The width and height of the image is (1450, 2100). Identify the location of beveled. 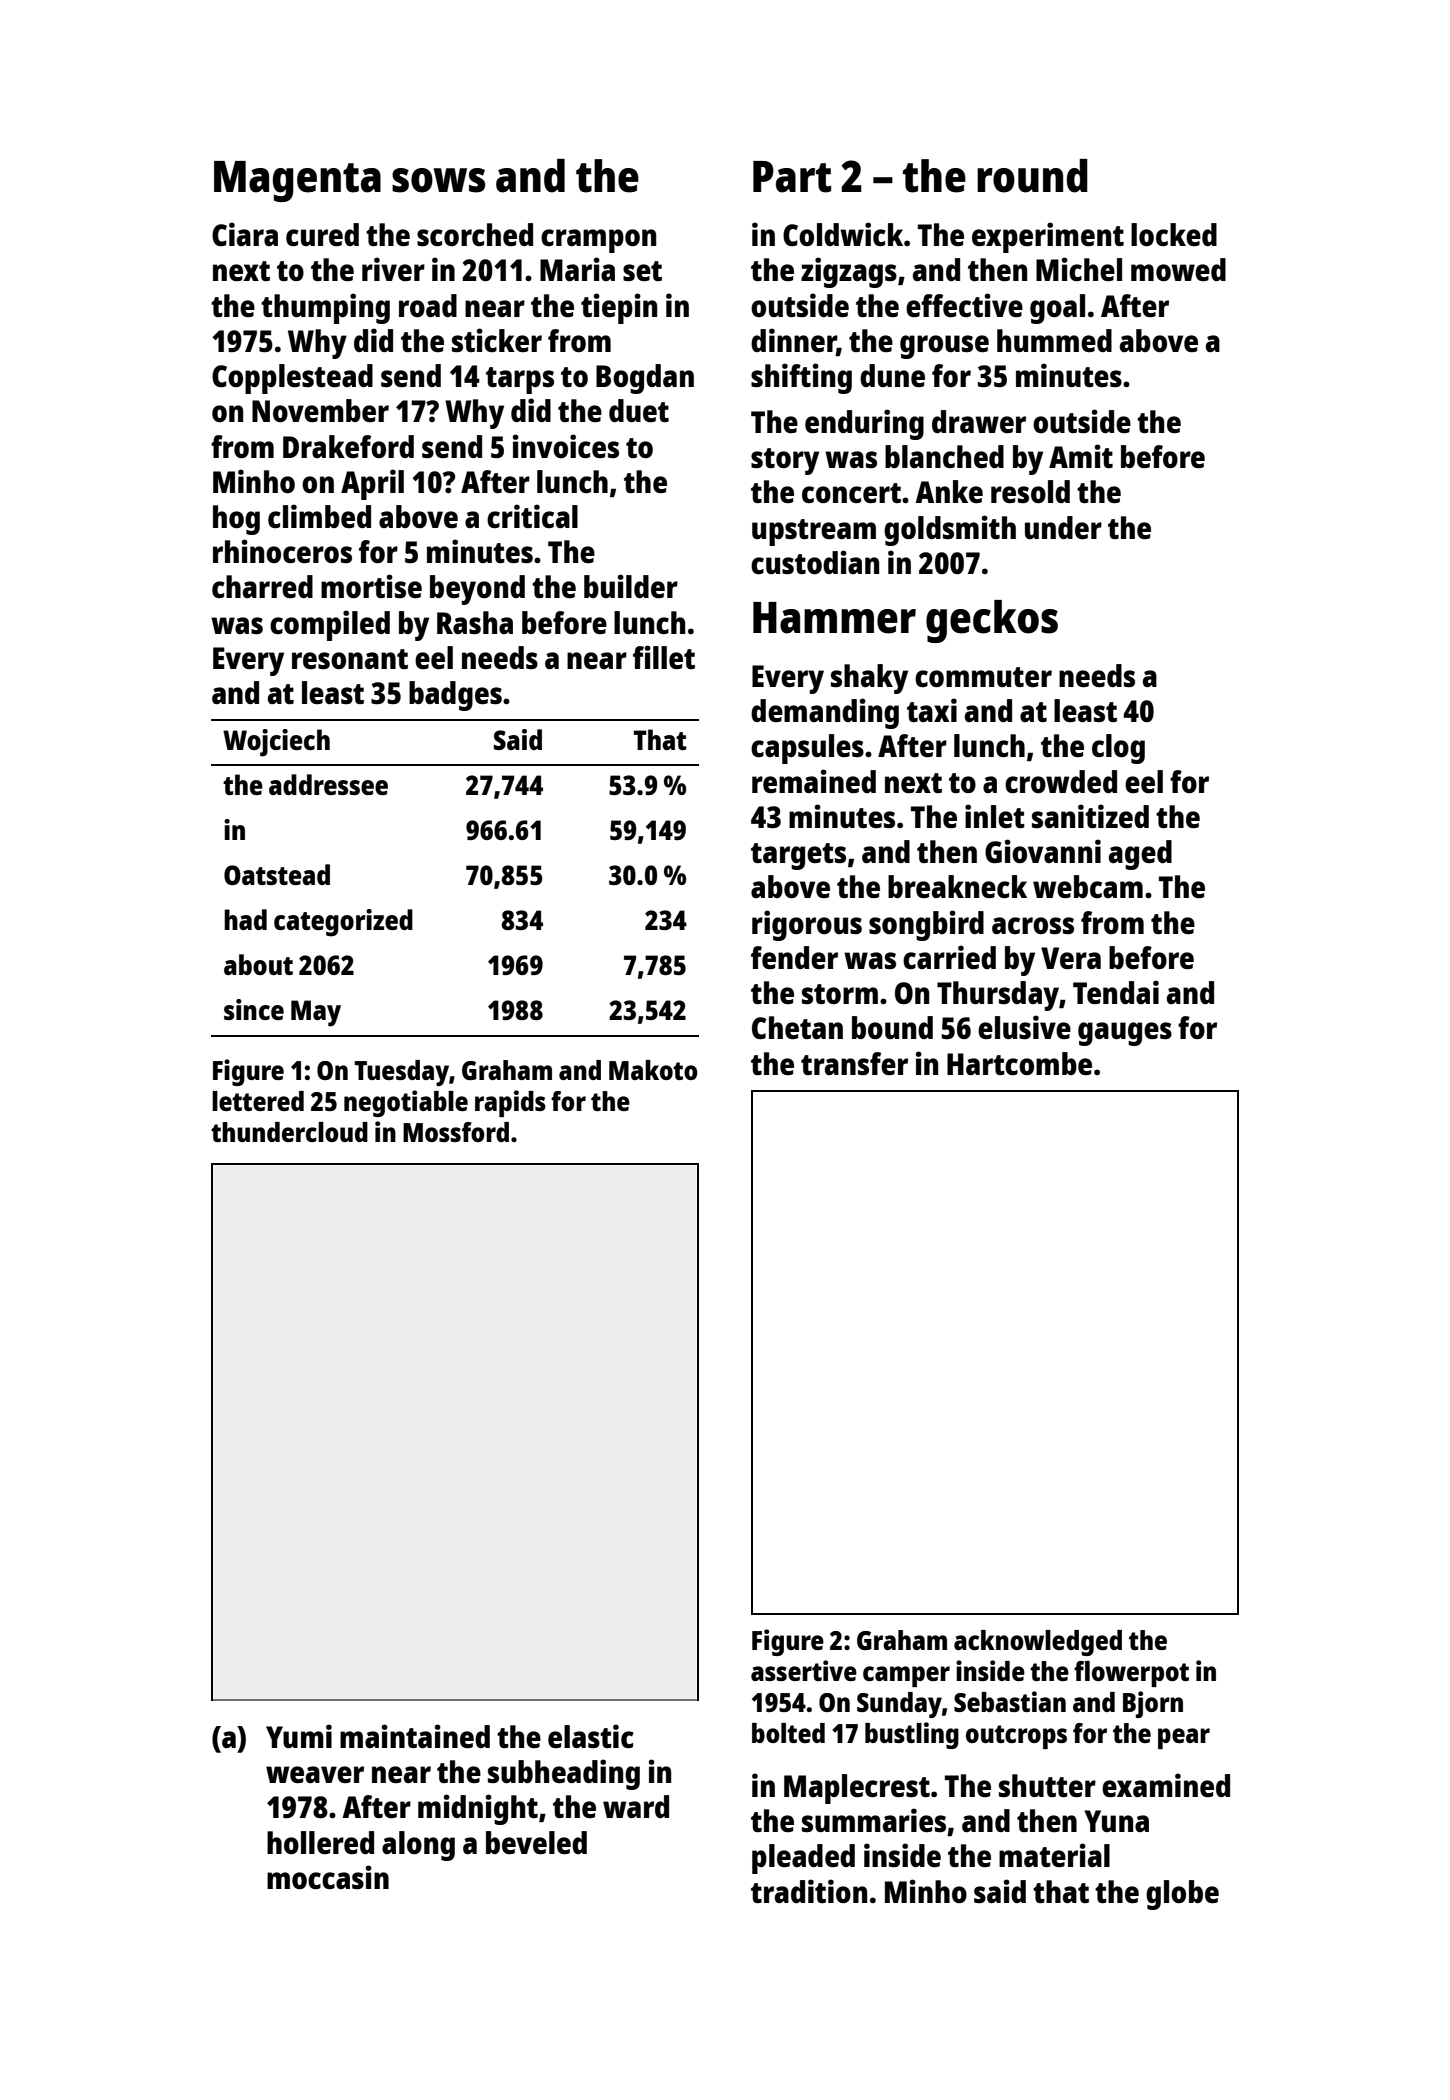
(536, 1843).
